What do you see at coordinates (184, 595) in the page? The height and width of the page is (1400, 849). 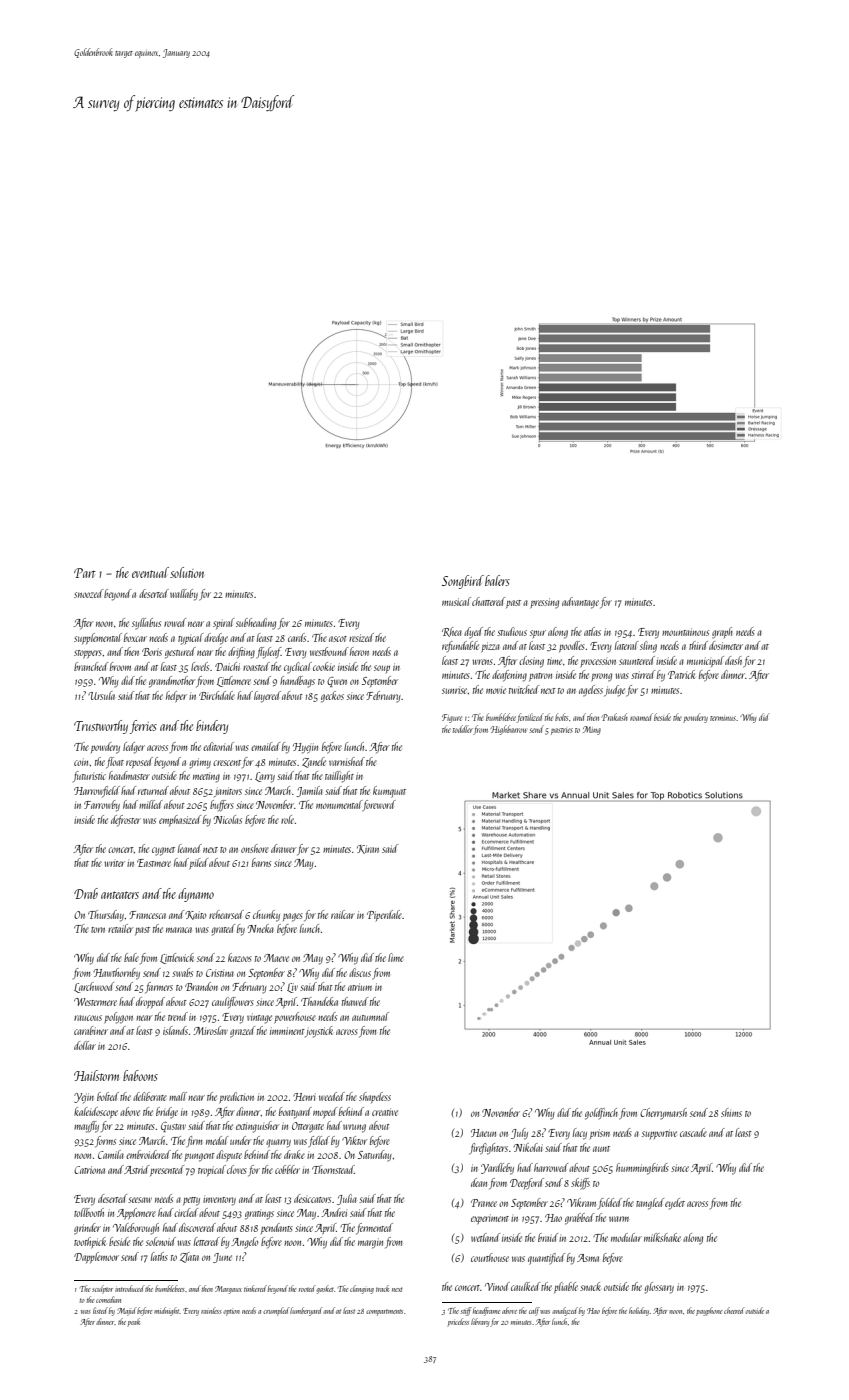 I see `wallaby` at bounding box center [184, 595].
